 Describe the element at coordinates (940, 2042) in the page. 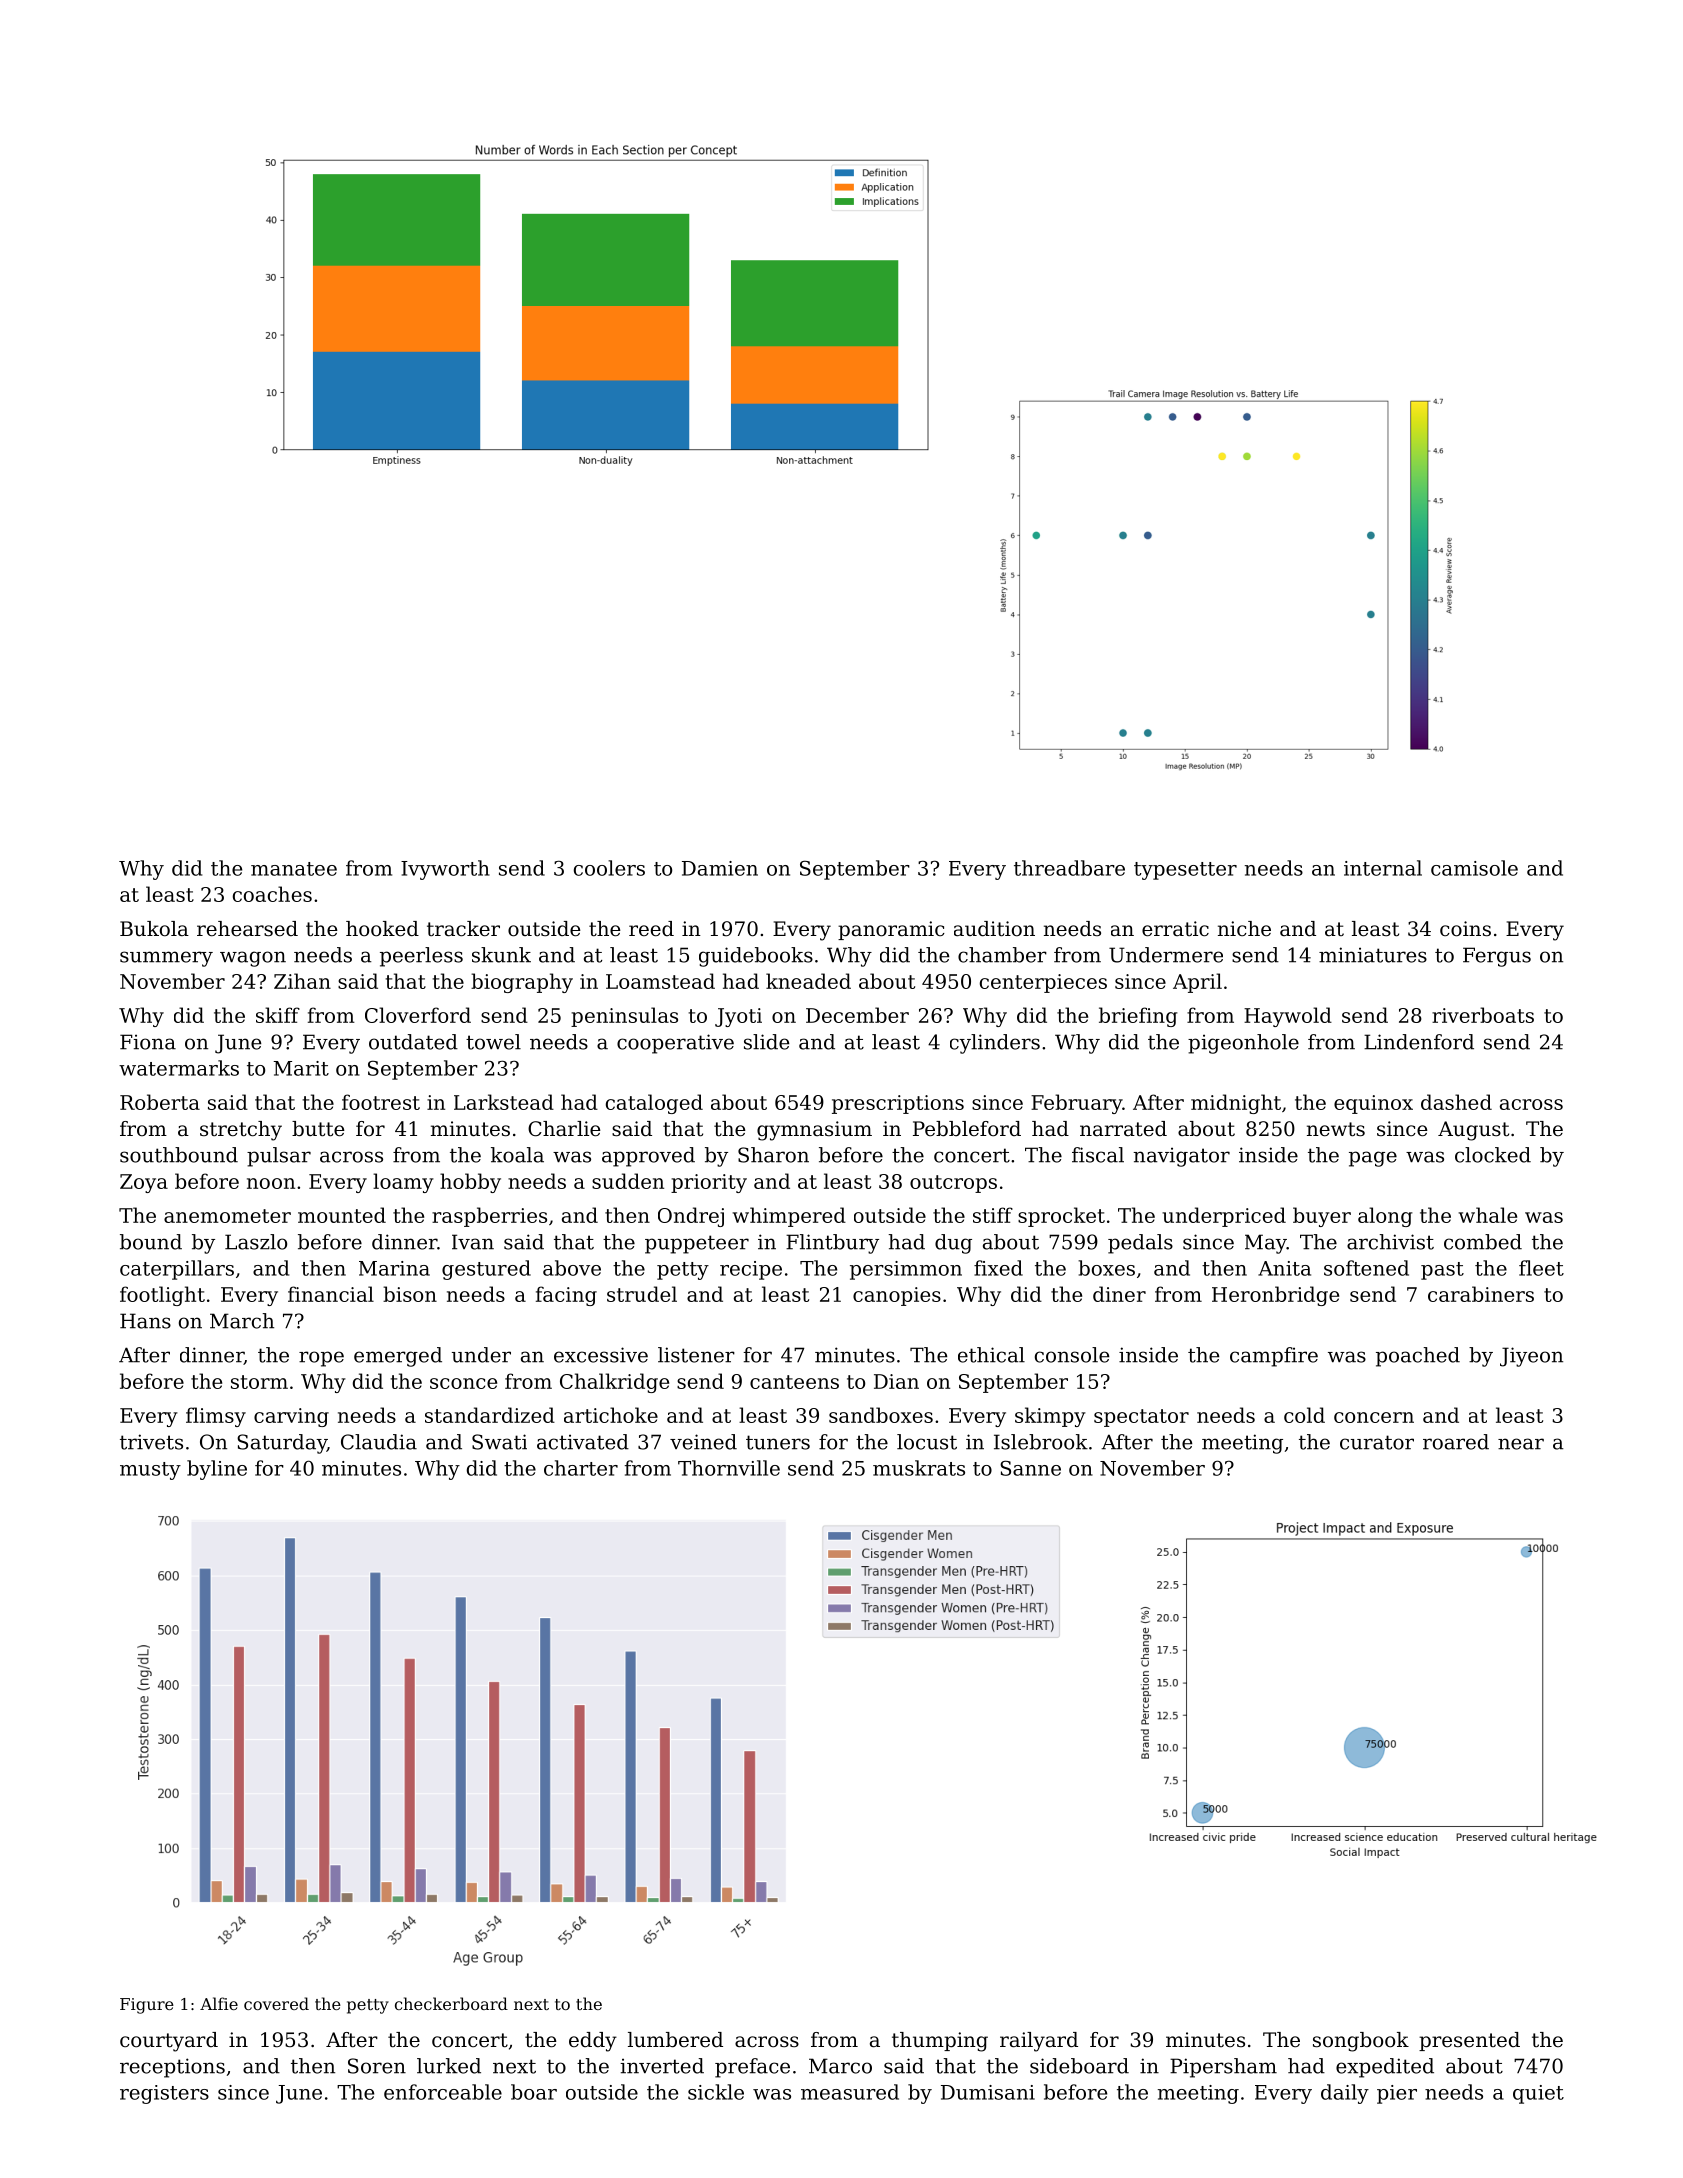

I see `thumping` at that location.
